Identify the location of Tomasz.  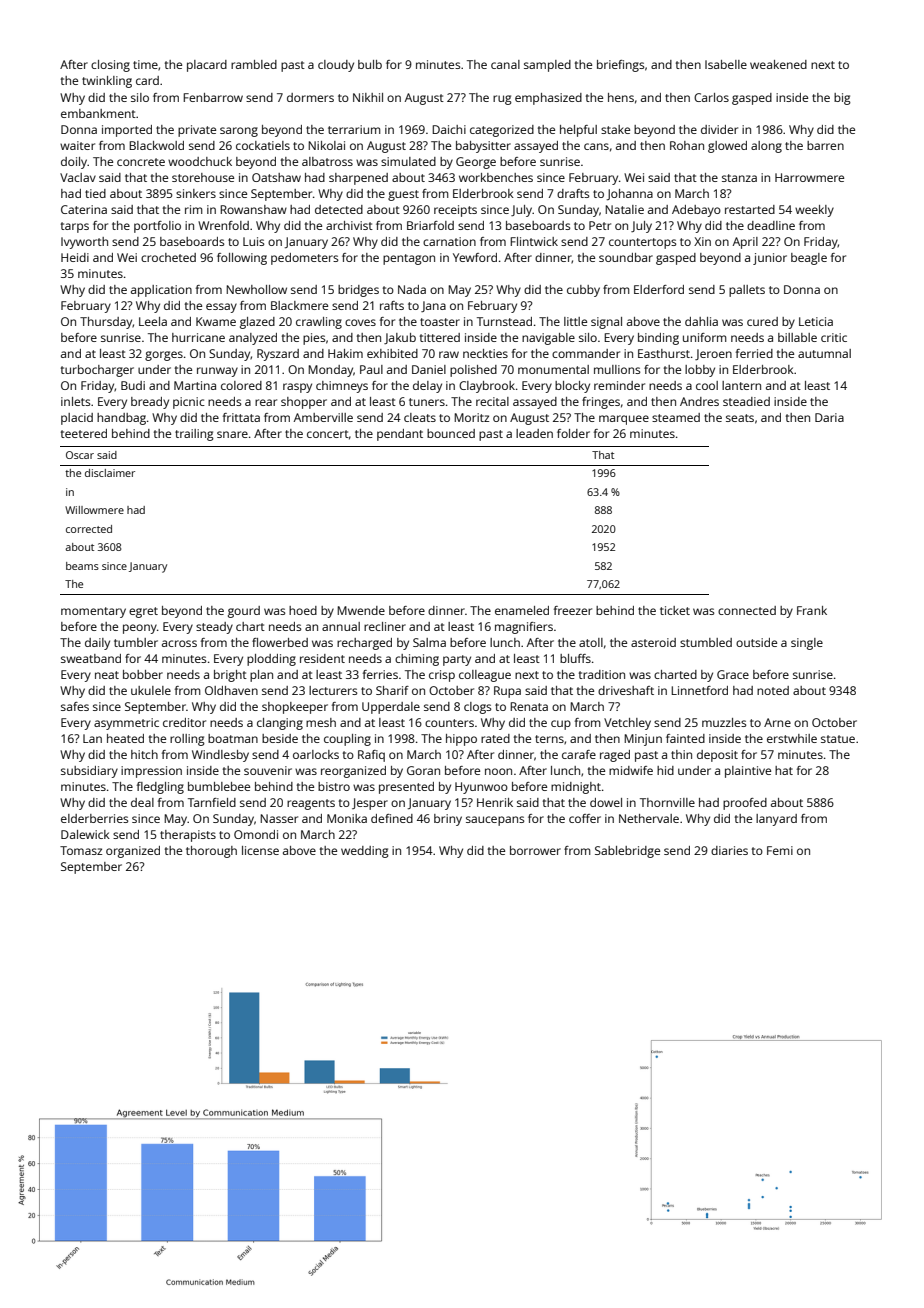
(81, 850).
